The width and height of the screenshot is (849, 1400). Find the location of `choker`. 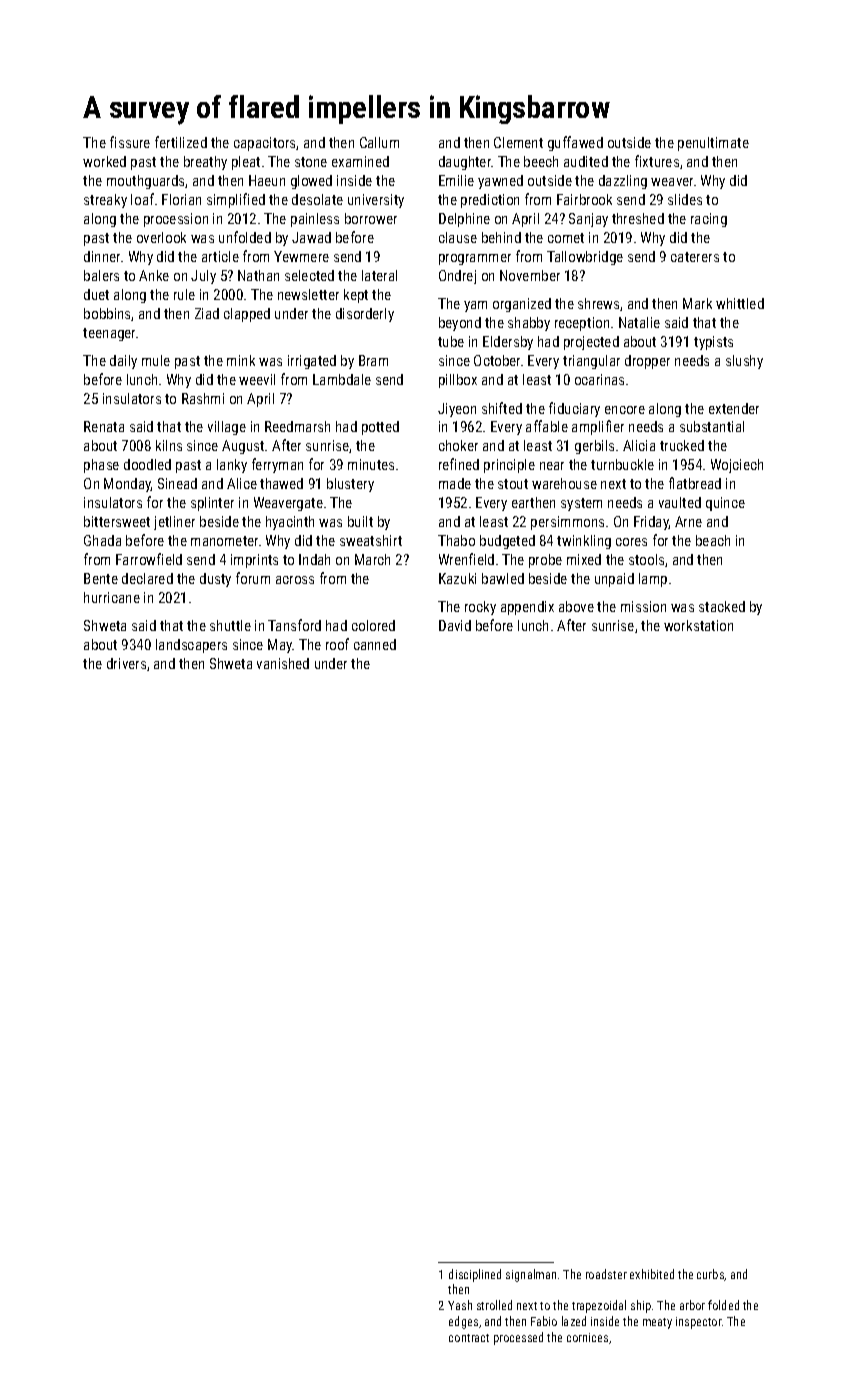

choker is located at coordinates (458, 445).
